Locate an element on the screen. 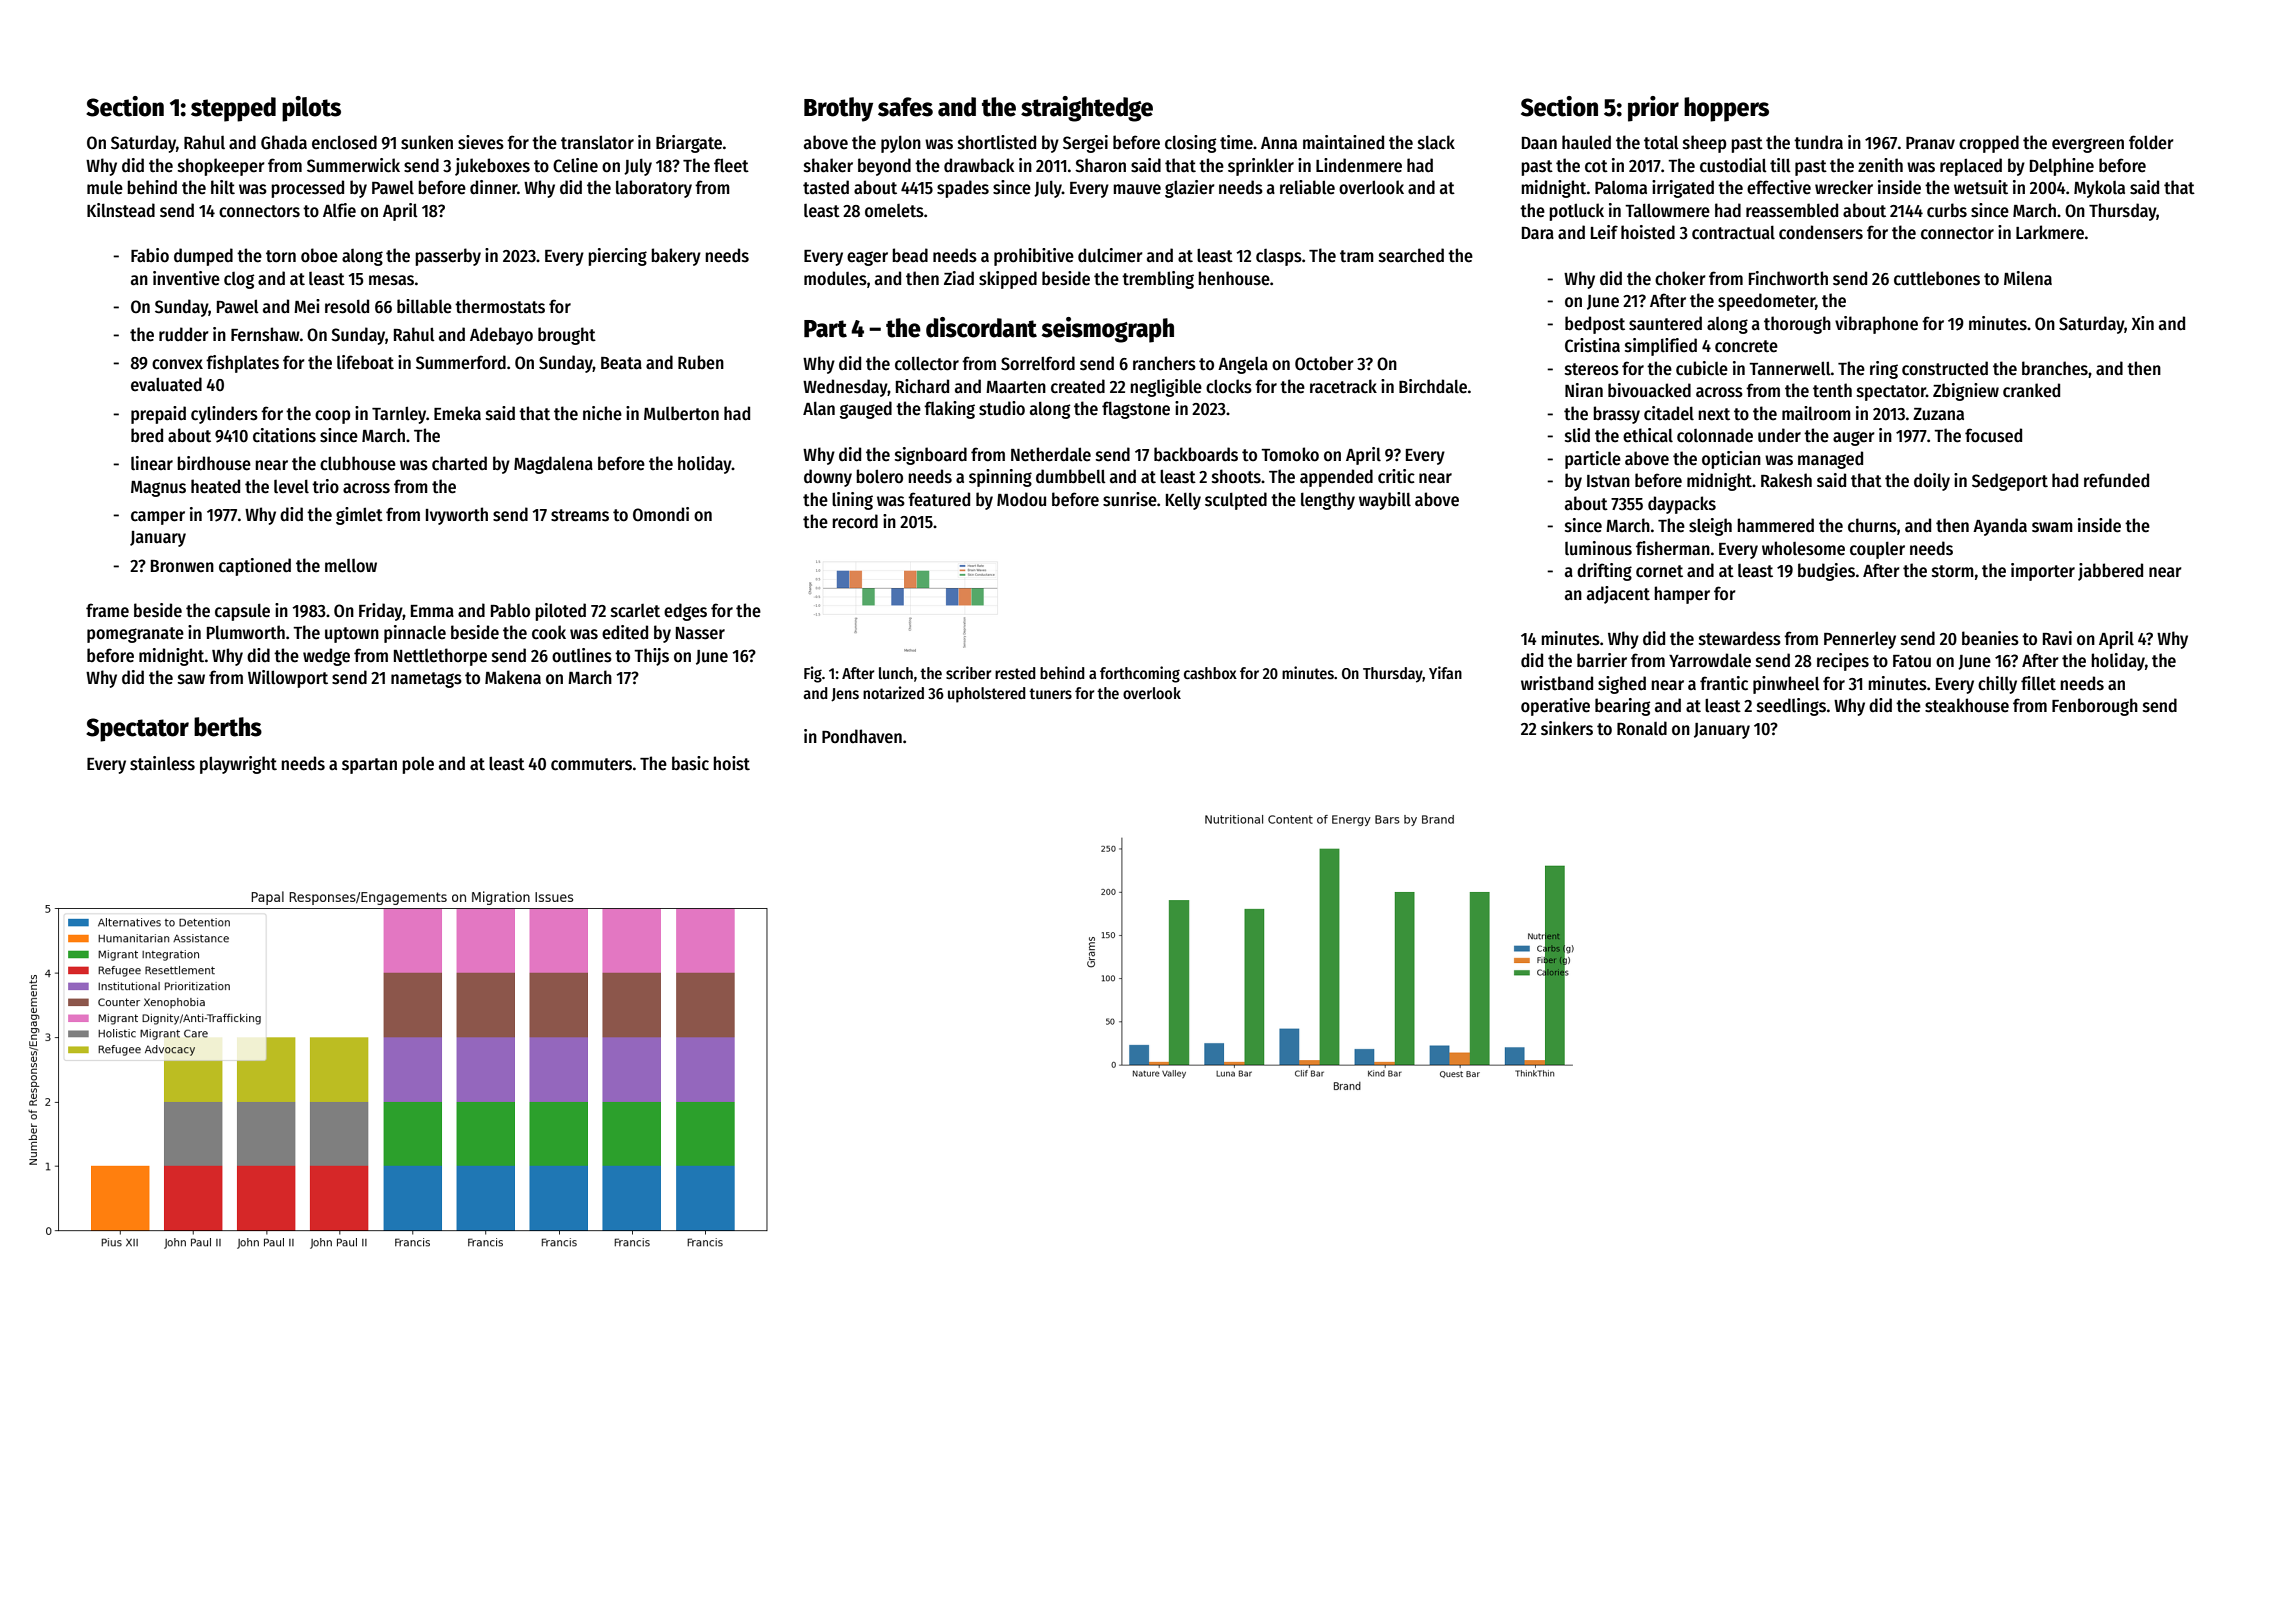 The image size is (2282, 1614). level is located at coordinates (291, 486).
